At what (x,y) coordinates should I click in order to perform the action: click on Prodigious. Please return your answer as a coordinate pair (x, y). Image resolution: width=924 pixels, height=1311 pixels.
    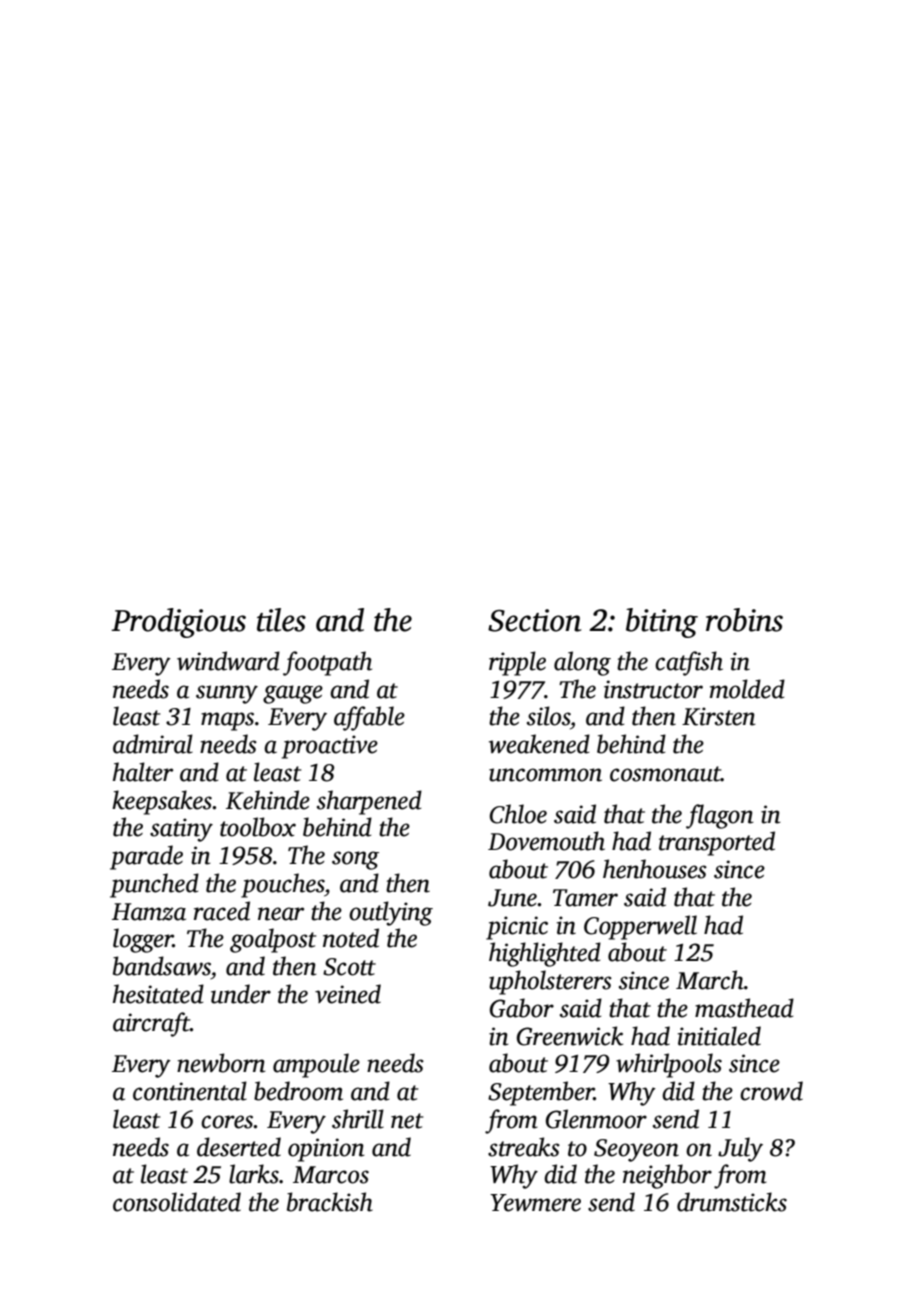
    Looking at the image, I should click on (178, 623).
